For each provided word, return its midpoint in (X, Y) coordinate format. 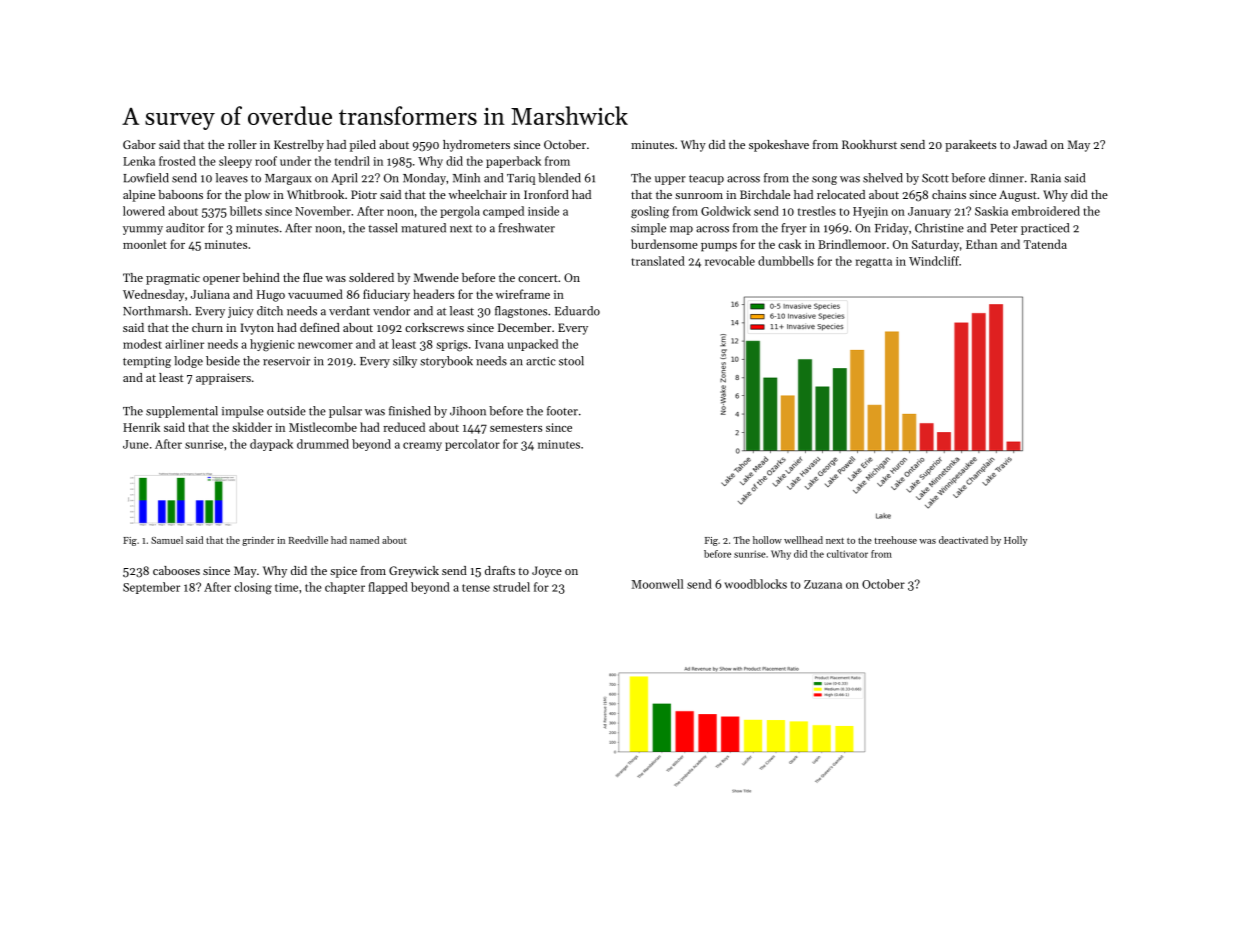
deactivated (963, 540)
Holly (1015, 541)
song (824, 180)
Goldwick (726, 211)
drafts (500, 570)
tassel (382, 228)
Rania (1046, 178)
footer (562, 411)
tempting (147, 362)
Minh (466, 178)
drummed (323, 444)
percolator (472, 445)
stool (571, 361)
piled (363, 146)
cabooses (176, 570)
